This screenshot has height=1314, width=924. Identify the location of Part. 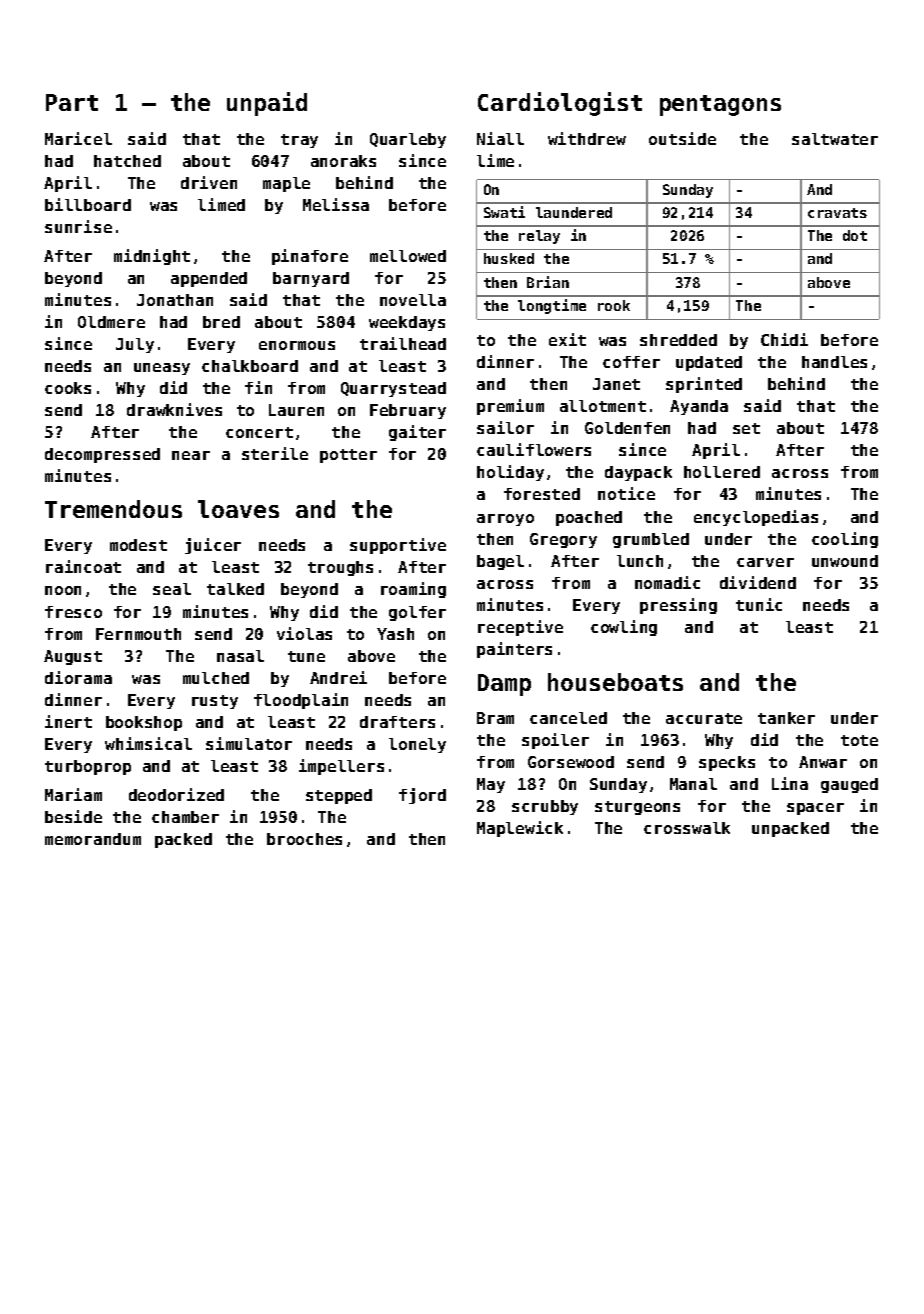
(72, 102).
